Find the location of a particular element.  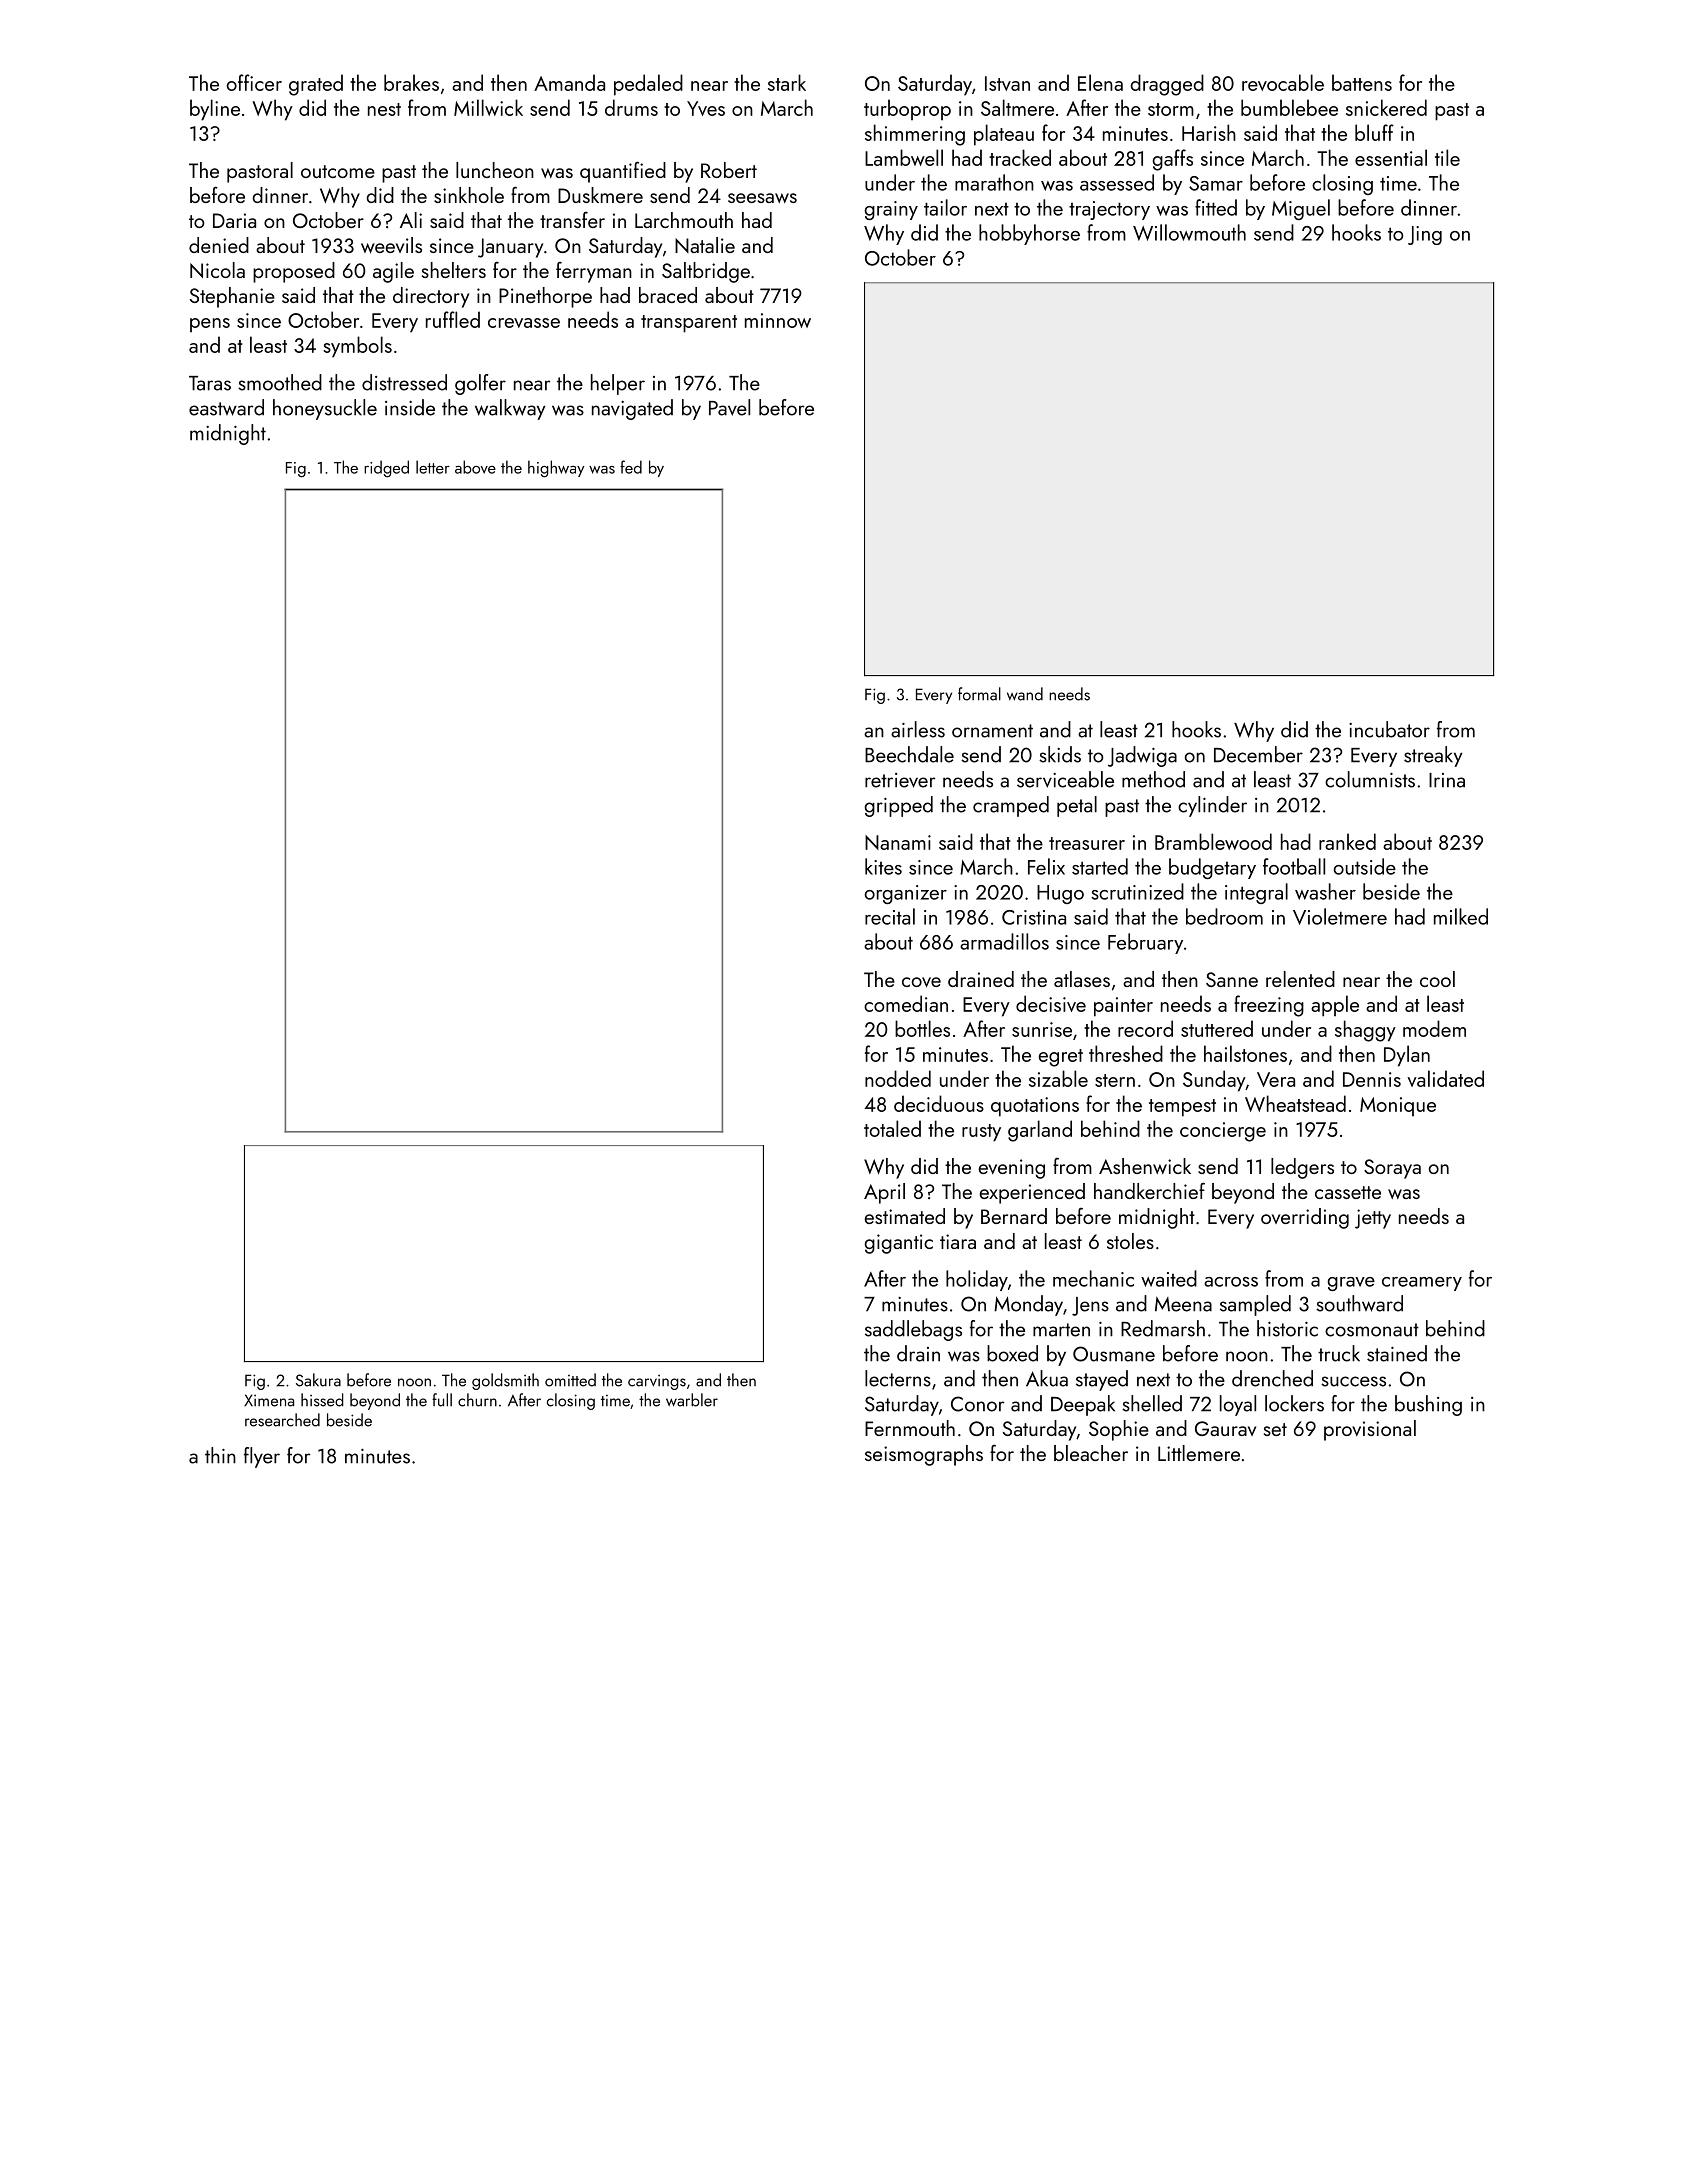

eastward is located at coordinates (226, 407).
